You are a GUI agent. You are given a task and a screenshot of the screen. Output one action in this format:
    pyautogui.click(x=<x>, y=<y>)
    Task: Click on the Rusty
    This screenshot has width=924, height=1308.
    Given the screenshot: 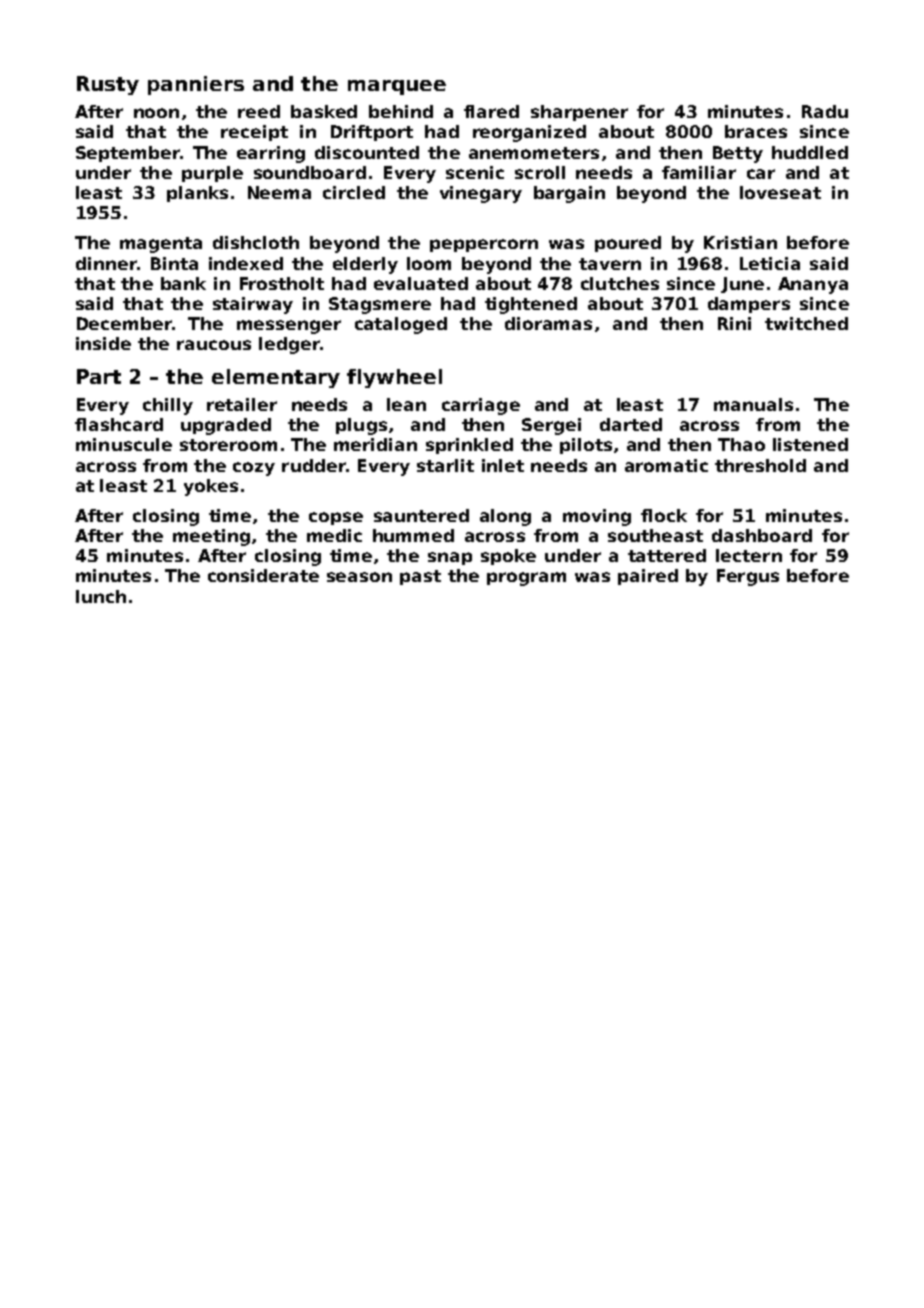 What is the action you would take?
    pyautogui.click(x=108, y=85)
